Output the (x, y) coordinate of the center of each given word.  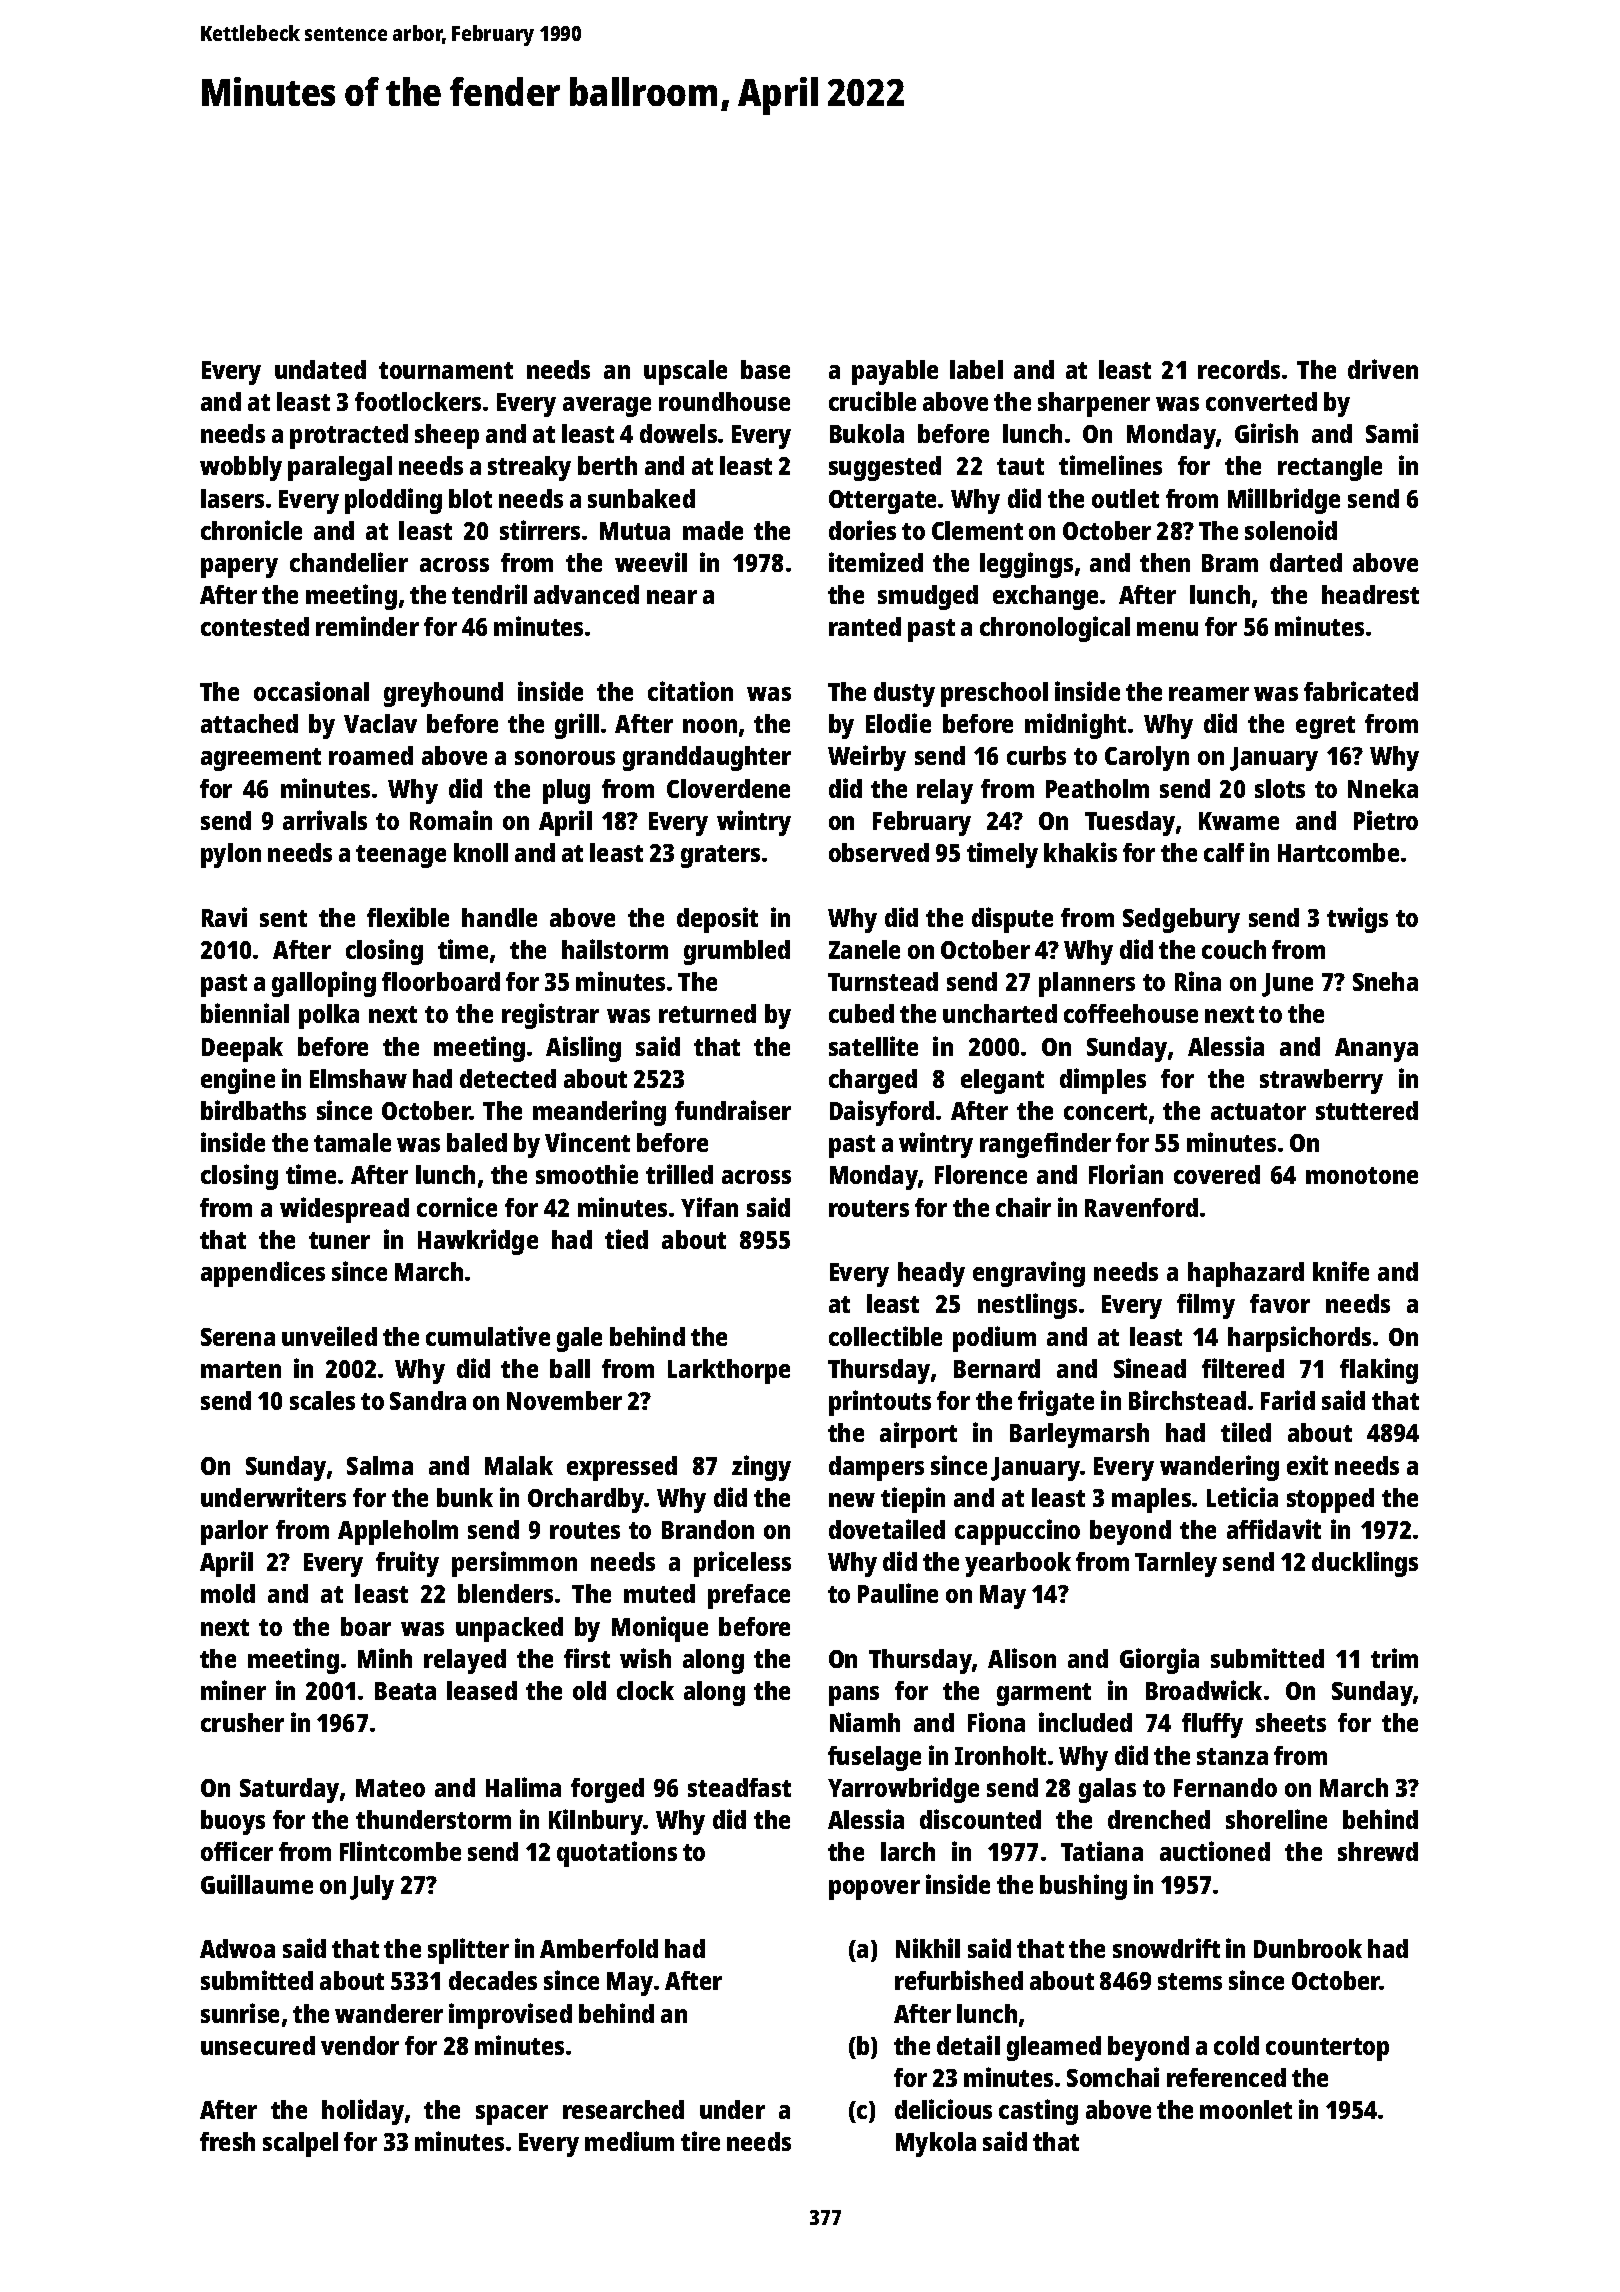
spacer (512, 2115)
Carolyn (1147, 758)
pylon (231, 855)
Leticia (1242, 1497)
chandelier (349, 562)
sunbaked (641, 498)
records (1239, 369)
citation (690, 691)
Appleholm (398, 1532)
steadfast (739, 1787)
